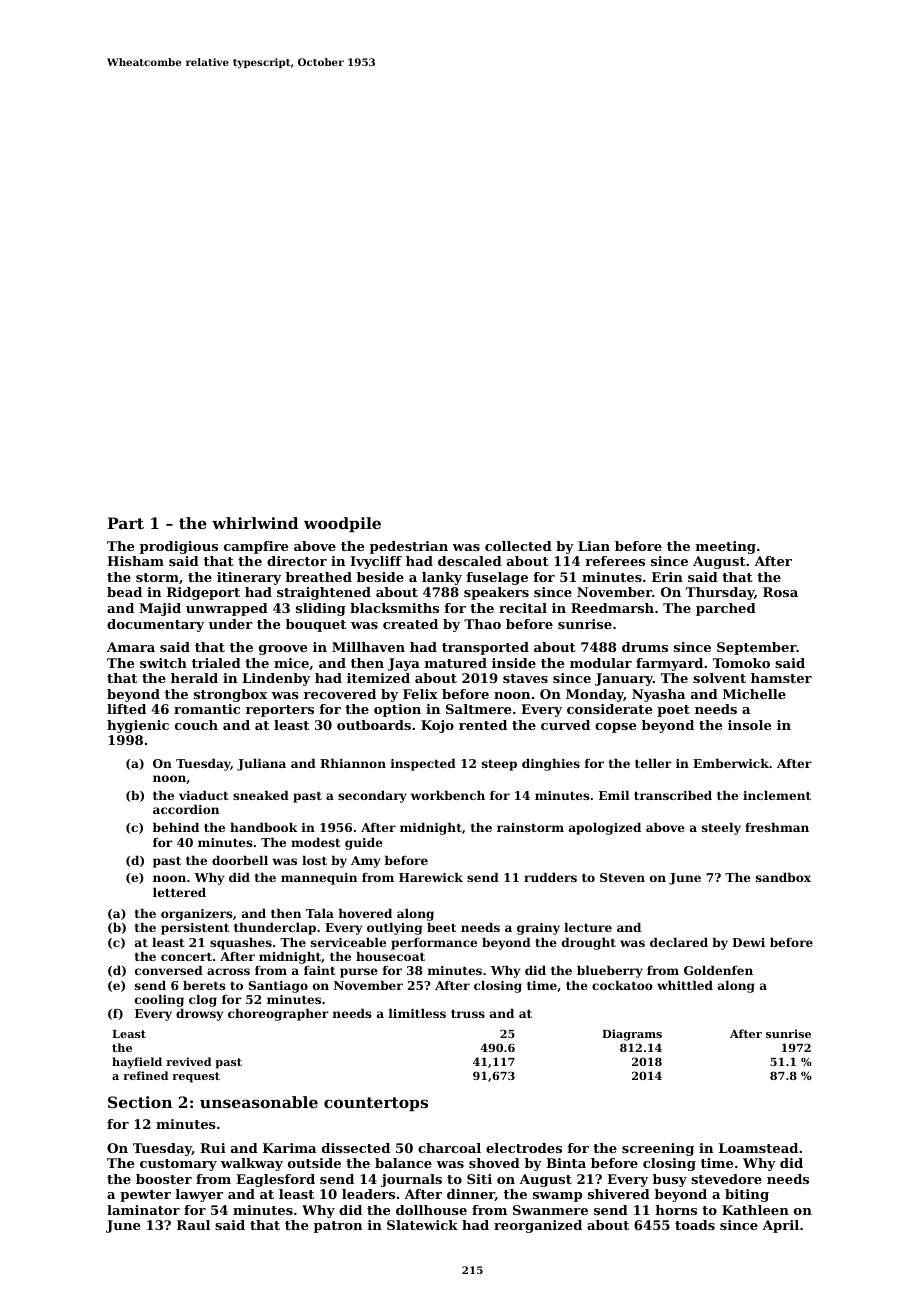  I want to click on unseasonable, so click(259, 1102).
